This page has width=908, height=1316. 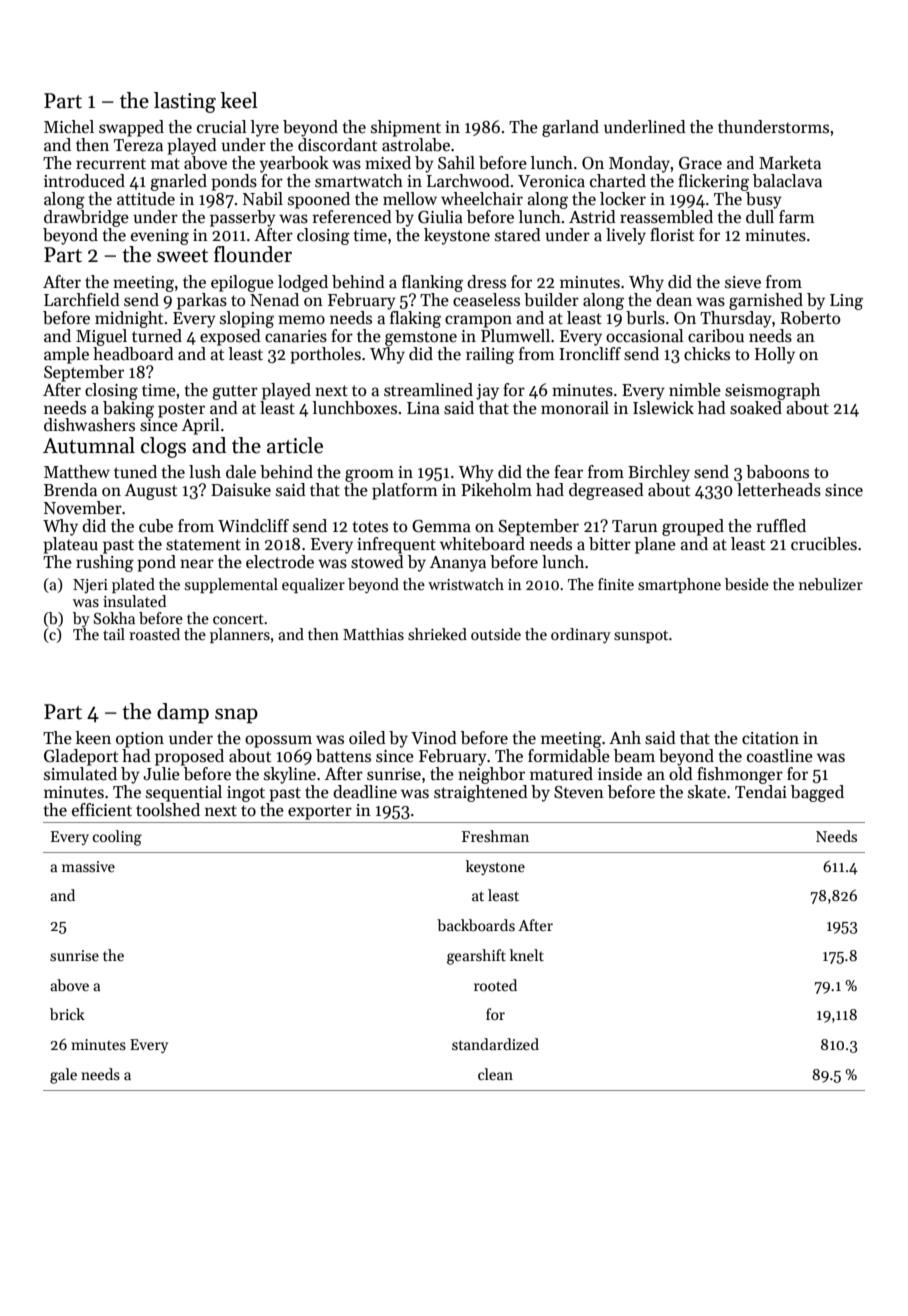 I want to click on gearshift, so click(x=476, y=957).
